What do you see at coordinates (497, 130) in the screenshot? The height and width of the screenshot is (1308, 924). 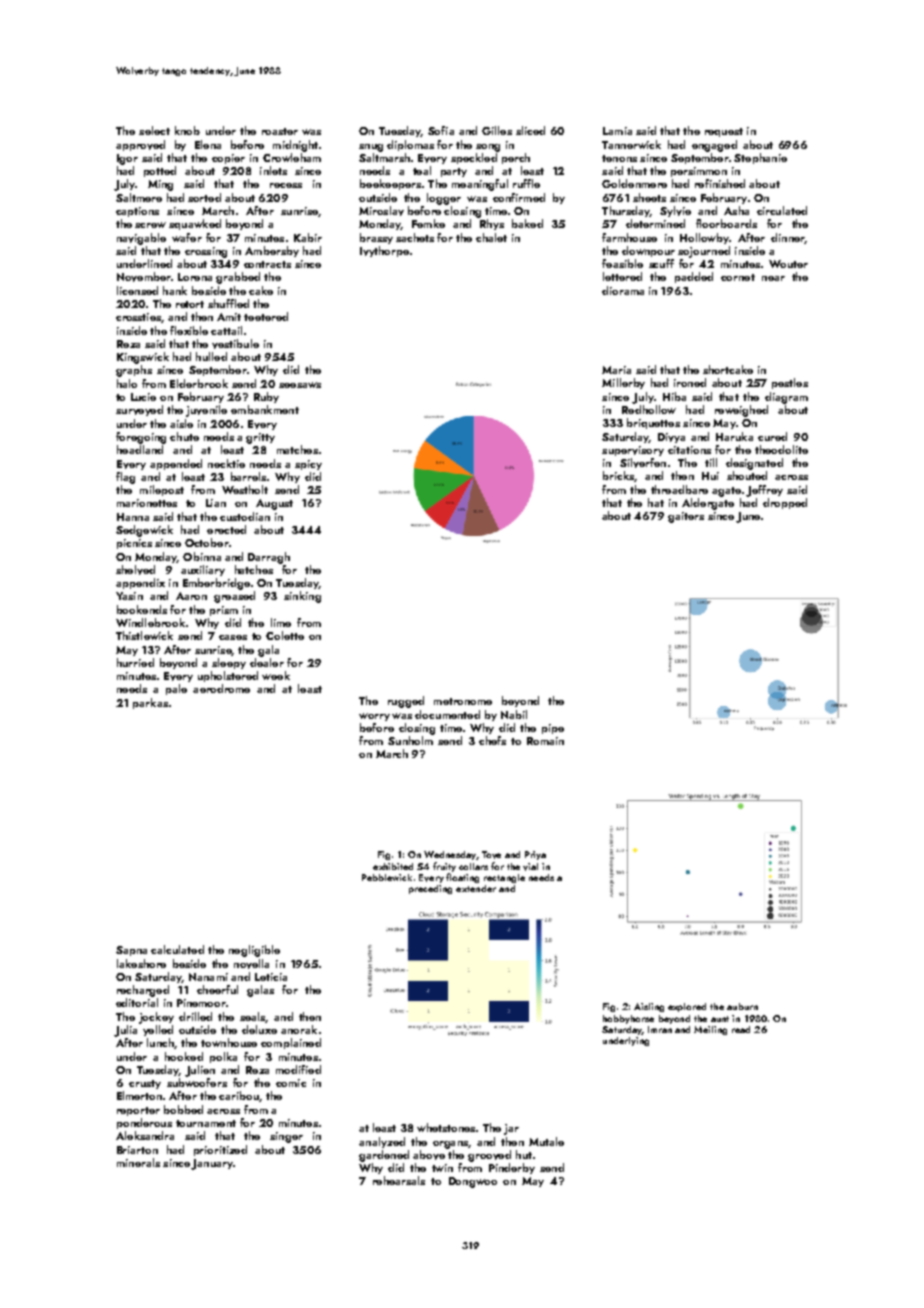 I see `Gilles` at bounding box center [497, 130].
